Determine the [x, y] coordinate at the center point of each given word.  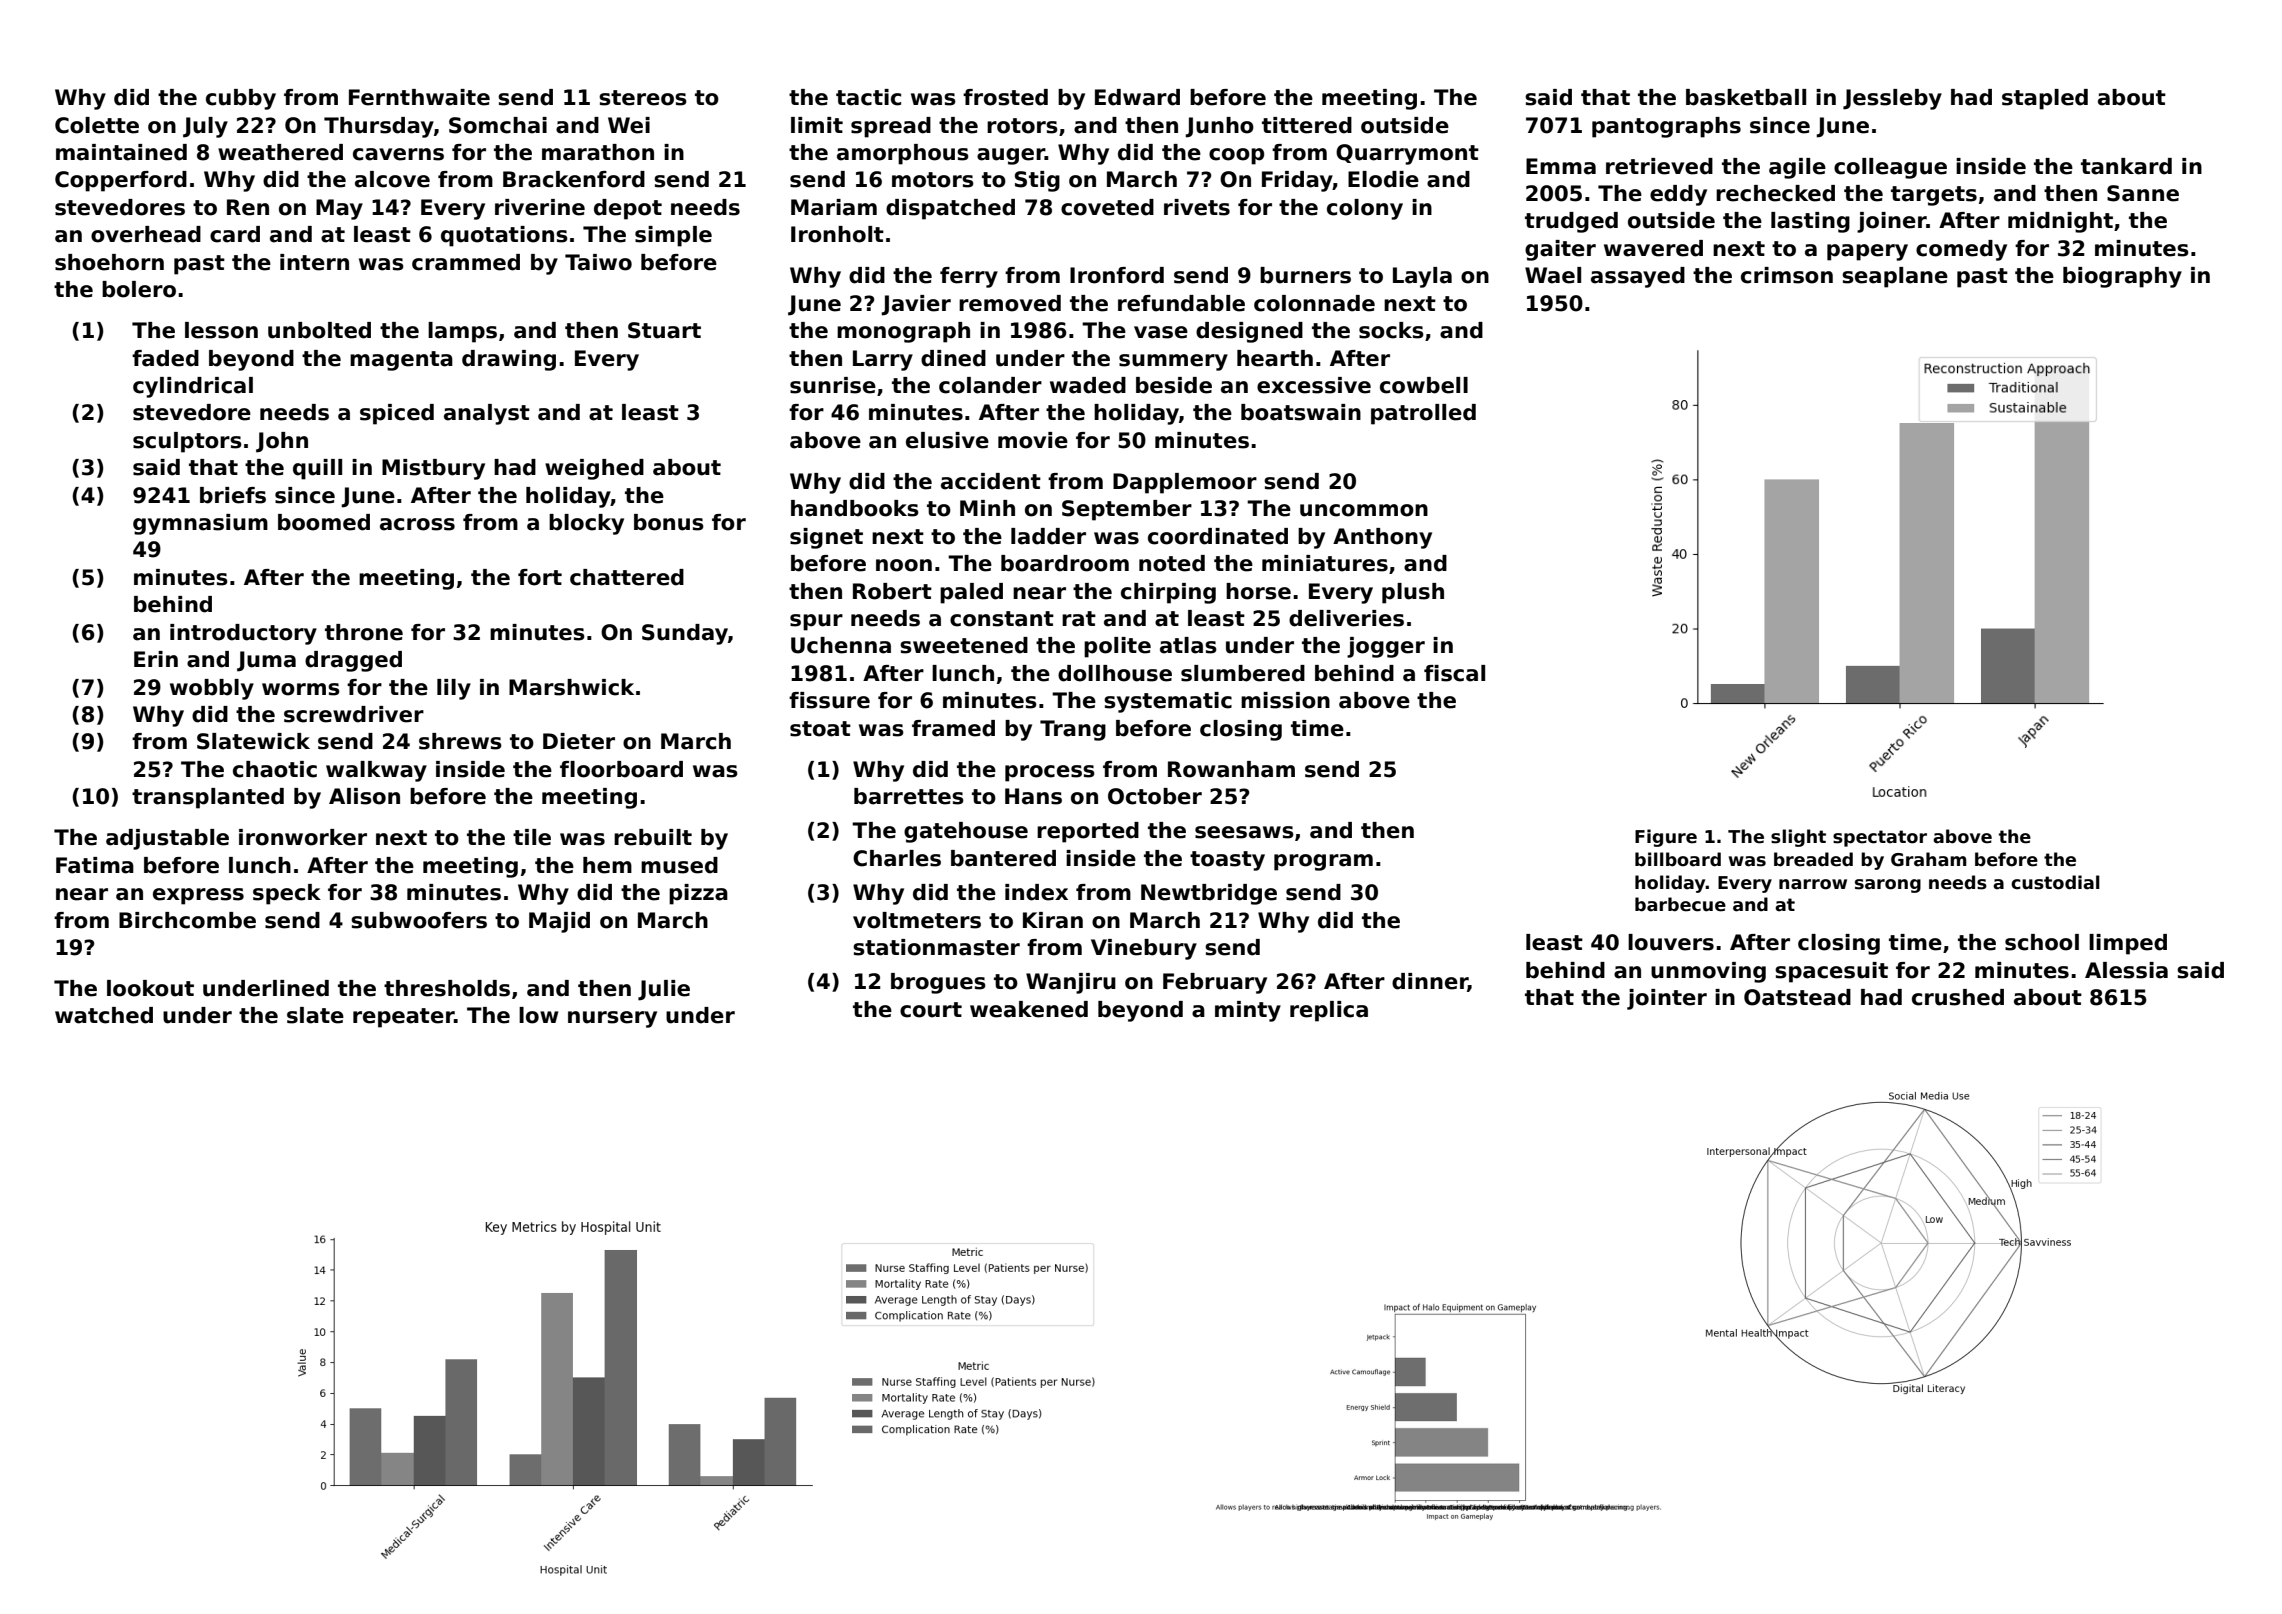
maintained [121, 152]
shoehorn [109, 262]
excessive [1314, 385]
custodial [2055, 882]
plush [1413, 593]
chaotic [275, 769]
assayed [1638, 277]
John [282, 442]
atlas [1188, 645]
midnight [2060, 222]
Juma [266, 661]
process [1050, 773]
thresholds [447, 988]
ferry [969, 277]
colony [1365, 209]
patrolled [1423, 414]
